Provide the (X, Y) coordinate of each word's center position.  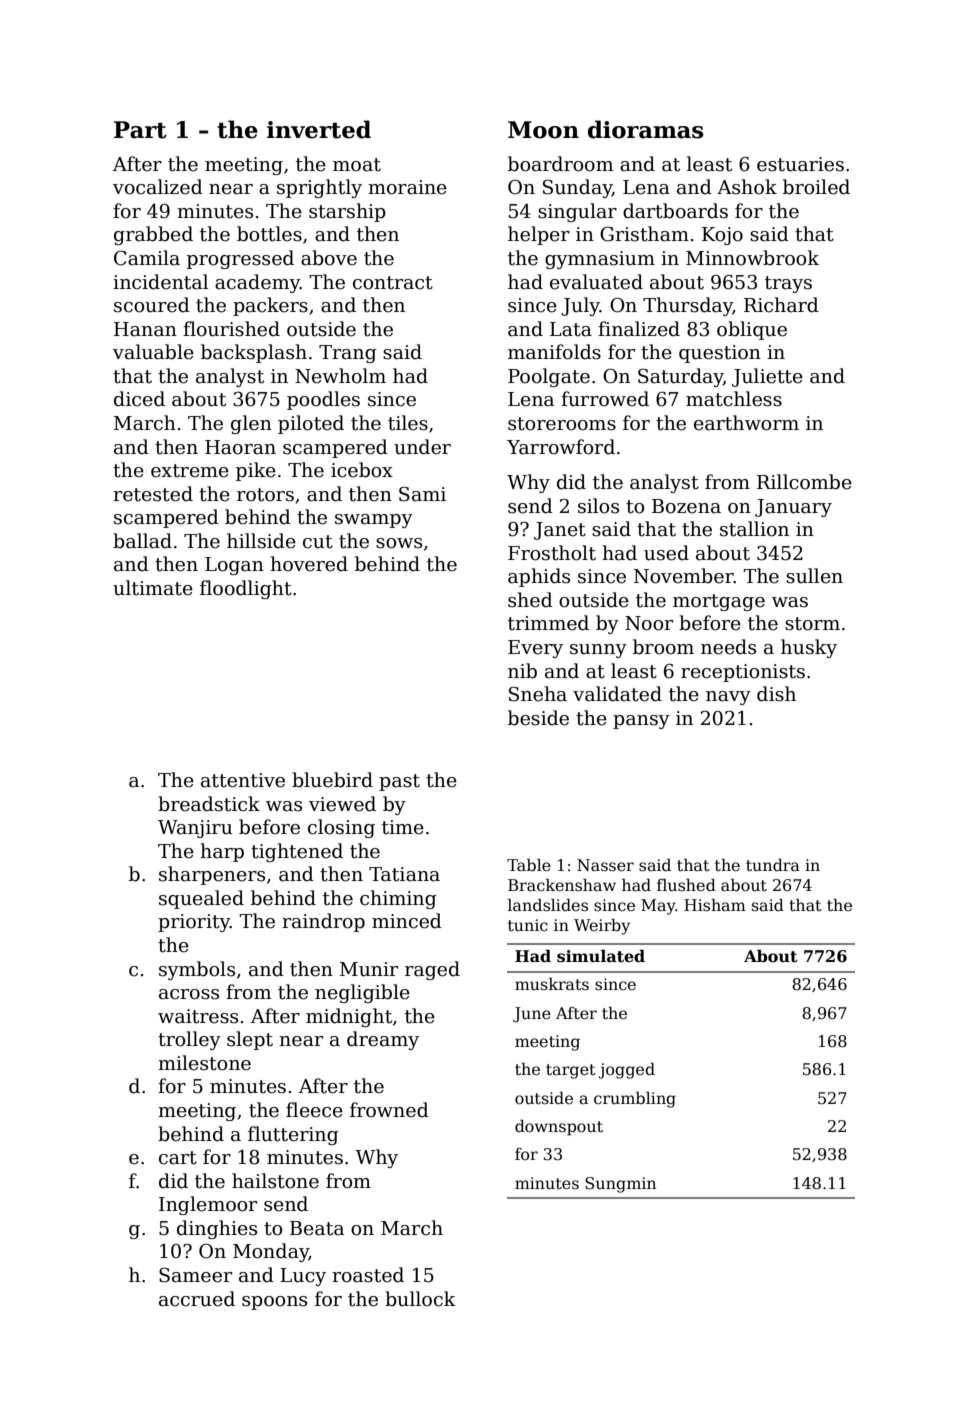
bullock (420, 1299)
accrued (197, 1299)
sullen (814, 576)
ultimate (153, 588)
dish (776, 694)
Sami (422, 494)
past (399, 782)
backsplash (254, 353)
